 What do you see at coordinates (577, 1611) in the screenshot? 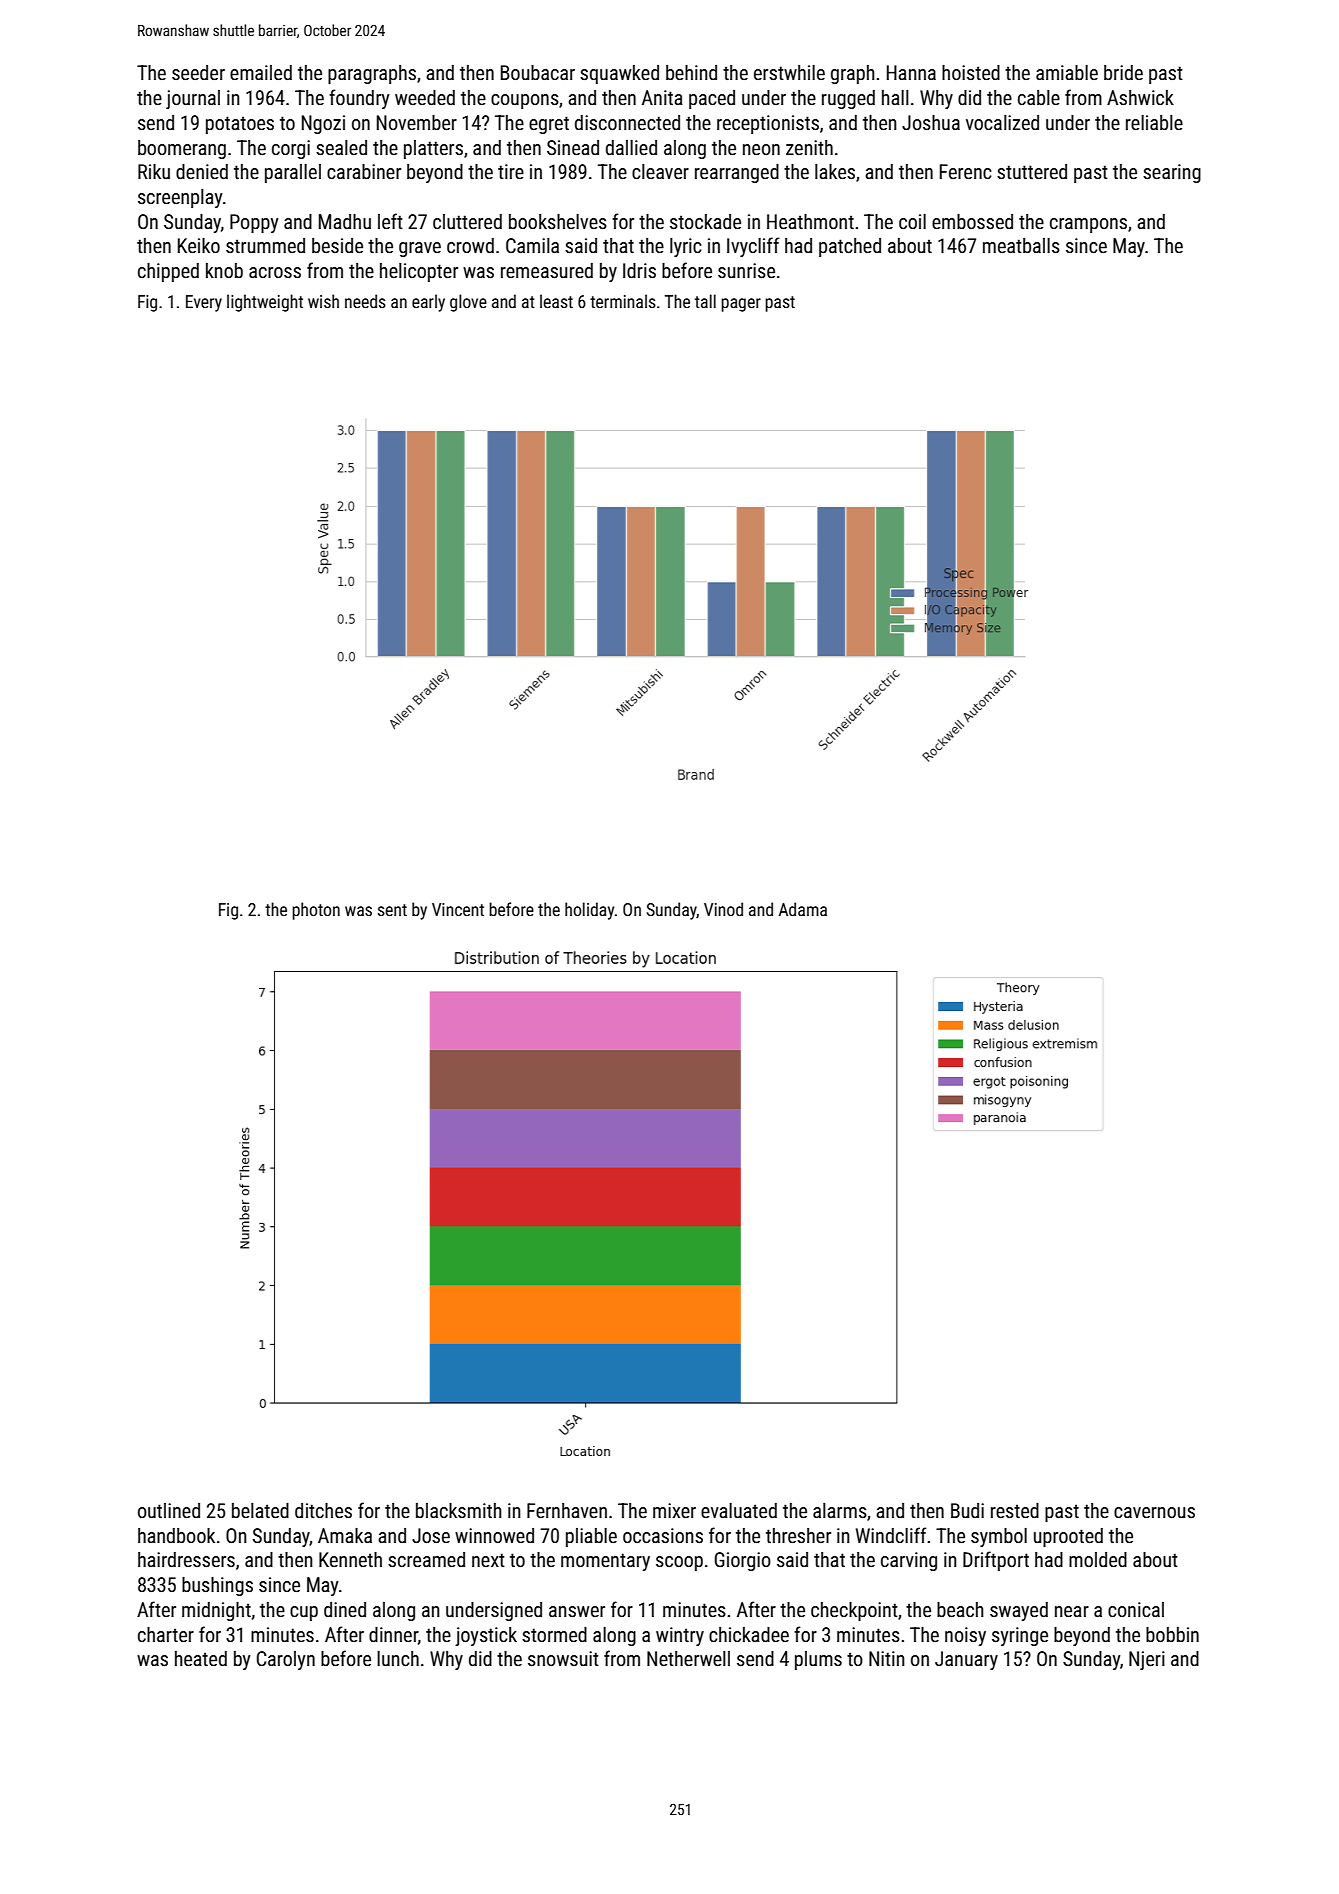
I see `answer` at bounding box center [577, 1611].
